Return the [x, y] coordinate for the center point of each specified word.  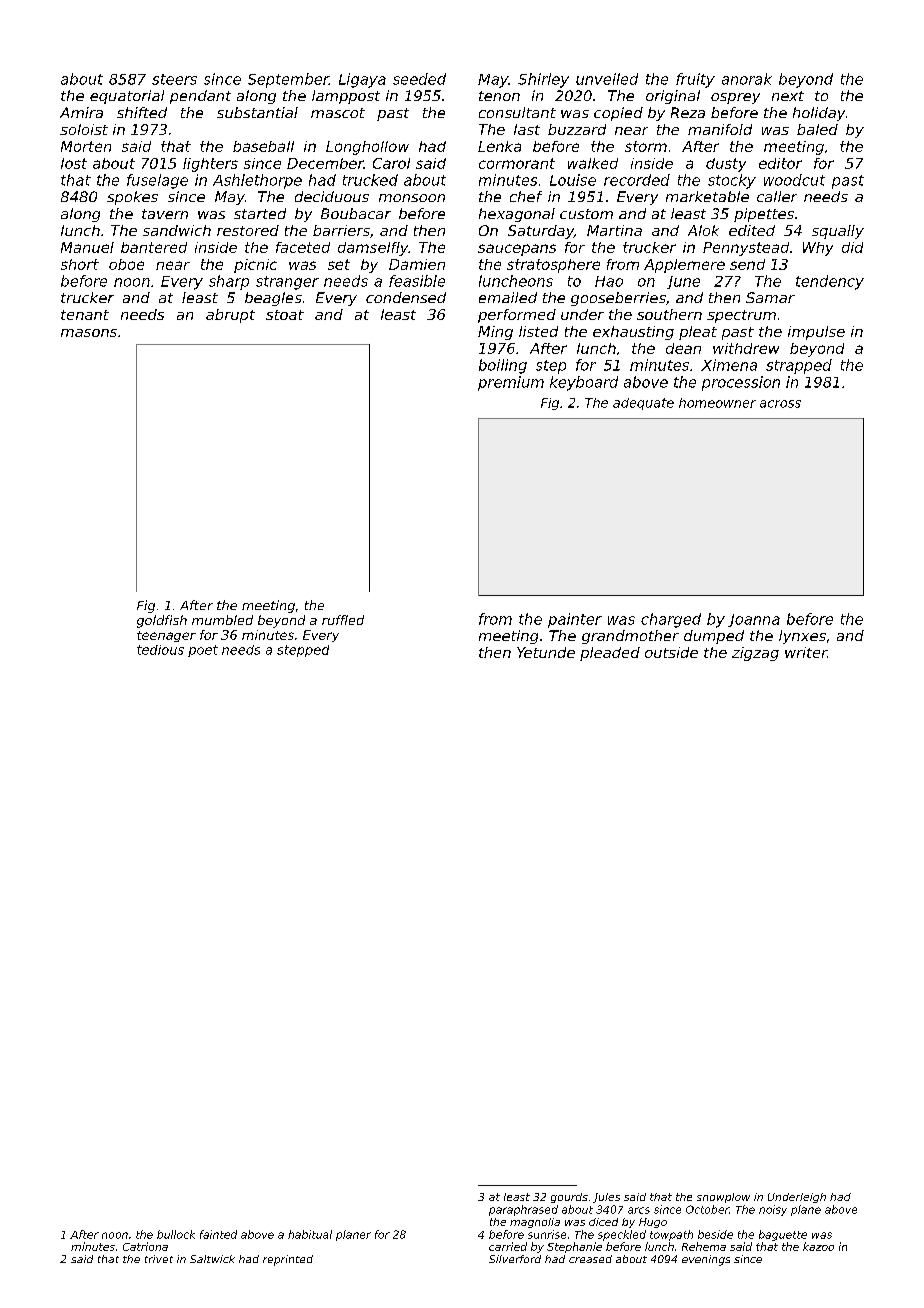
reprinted [288, 1260]
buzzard [577, 129]
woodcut [794, 180]
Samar [770, 297]
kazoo [818, 1246]
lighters [210, 165]
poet [203, 651]
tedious [160, 650]
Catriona [145, 1246]
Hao [609, 281]
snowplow [723, 1198]
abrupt [230, 316]
